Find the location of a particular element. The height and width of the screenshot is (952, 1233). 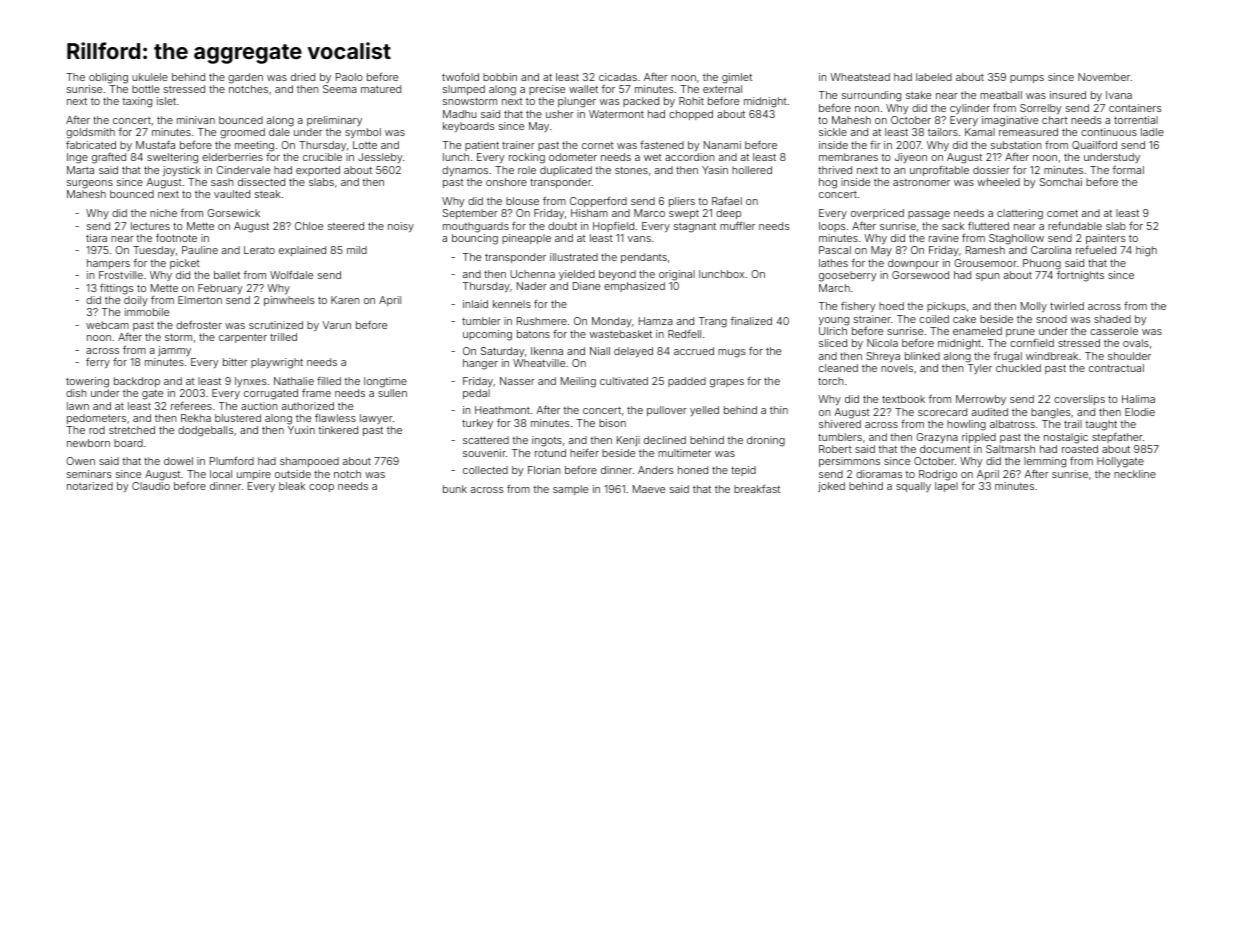

November is located at coordinates (1104, 77).
